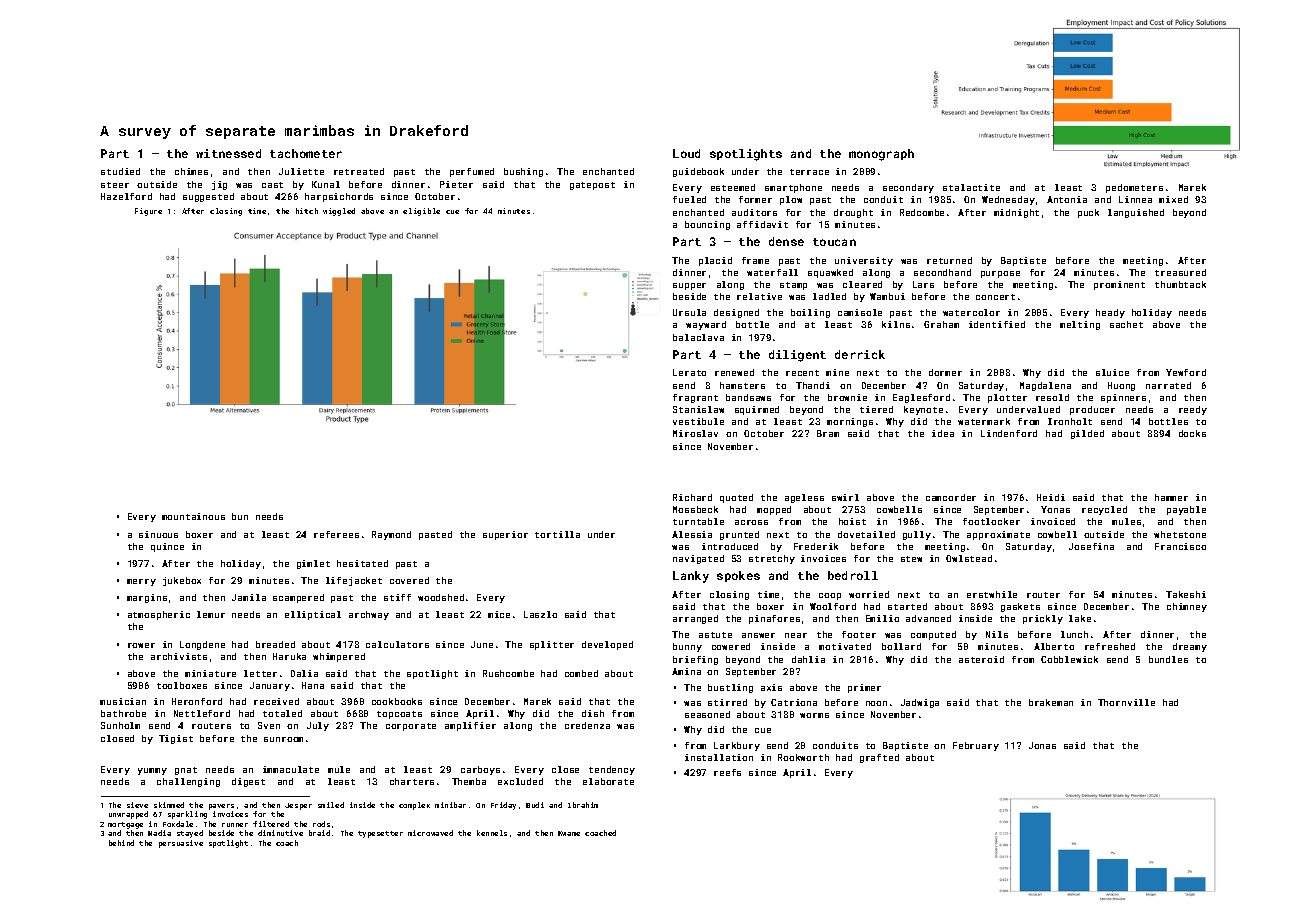 The width and height of the screenshot is (1308, 924). What do you see at coordinates (813, 385) in the screenshot?
I see `Thandi` at bounding box center [813, 385].
